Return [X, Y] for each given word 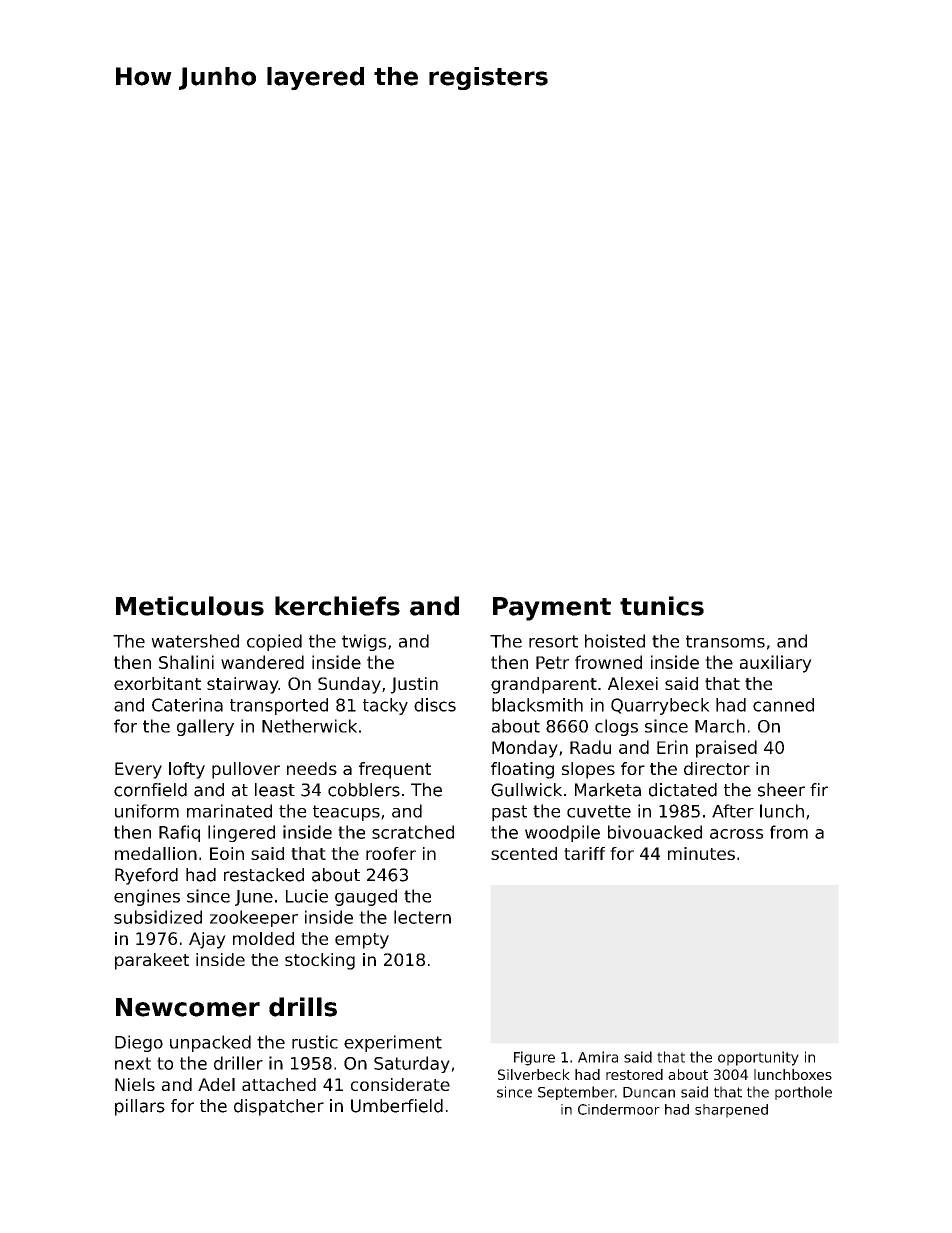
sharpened [731, 1111]
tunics [662, 606]
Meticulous [190, 606]
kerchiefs [337, 606]
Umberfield [397, 1106]
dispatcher [279, 1107]
